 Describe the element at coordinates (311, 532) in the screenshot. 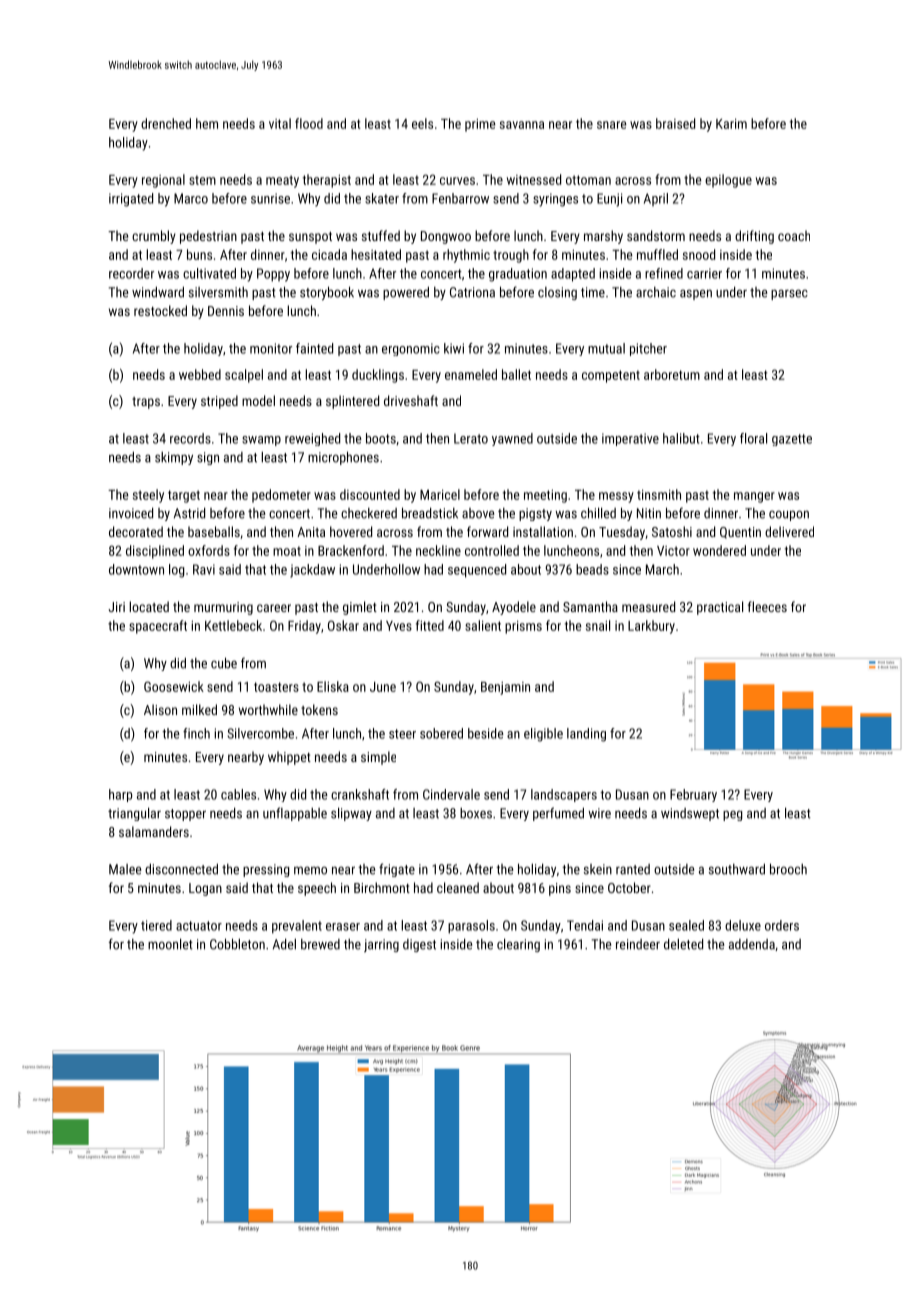

I see `Anita` at that location.
